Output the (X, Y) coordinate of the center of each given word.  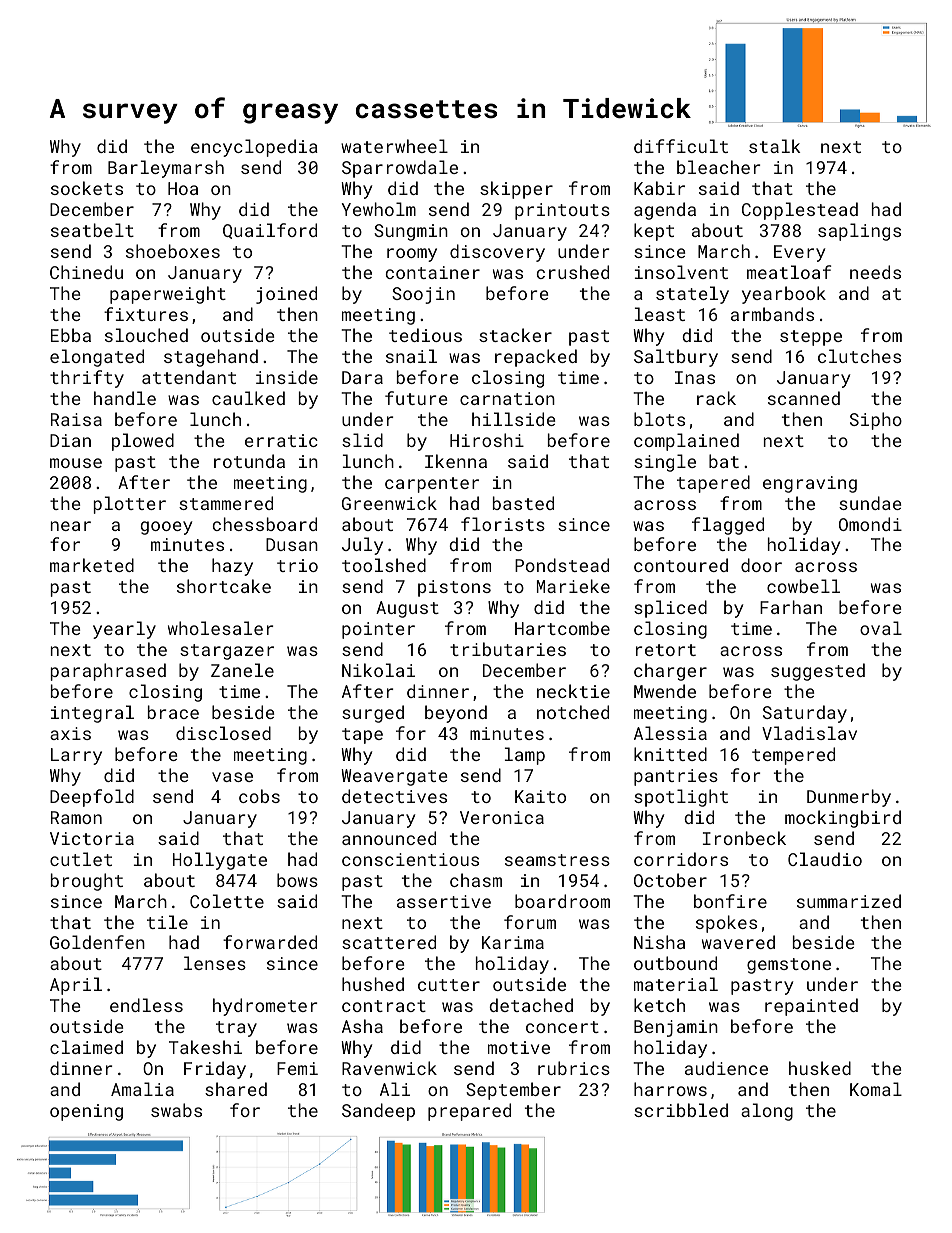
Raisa (76, 419)
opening (86, 1112)
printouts (562, 211)
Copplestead (800, 211)
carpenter (432, 485)
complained (686, 442)
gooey (166, 528)
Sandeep (378, 1112)
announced (389, 838)
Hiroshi (487, 440)
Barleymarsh (166, 169)
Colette (227, 901)
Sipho (876, 421)
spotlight (681, 798)
